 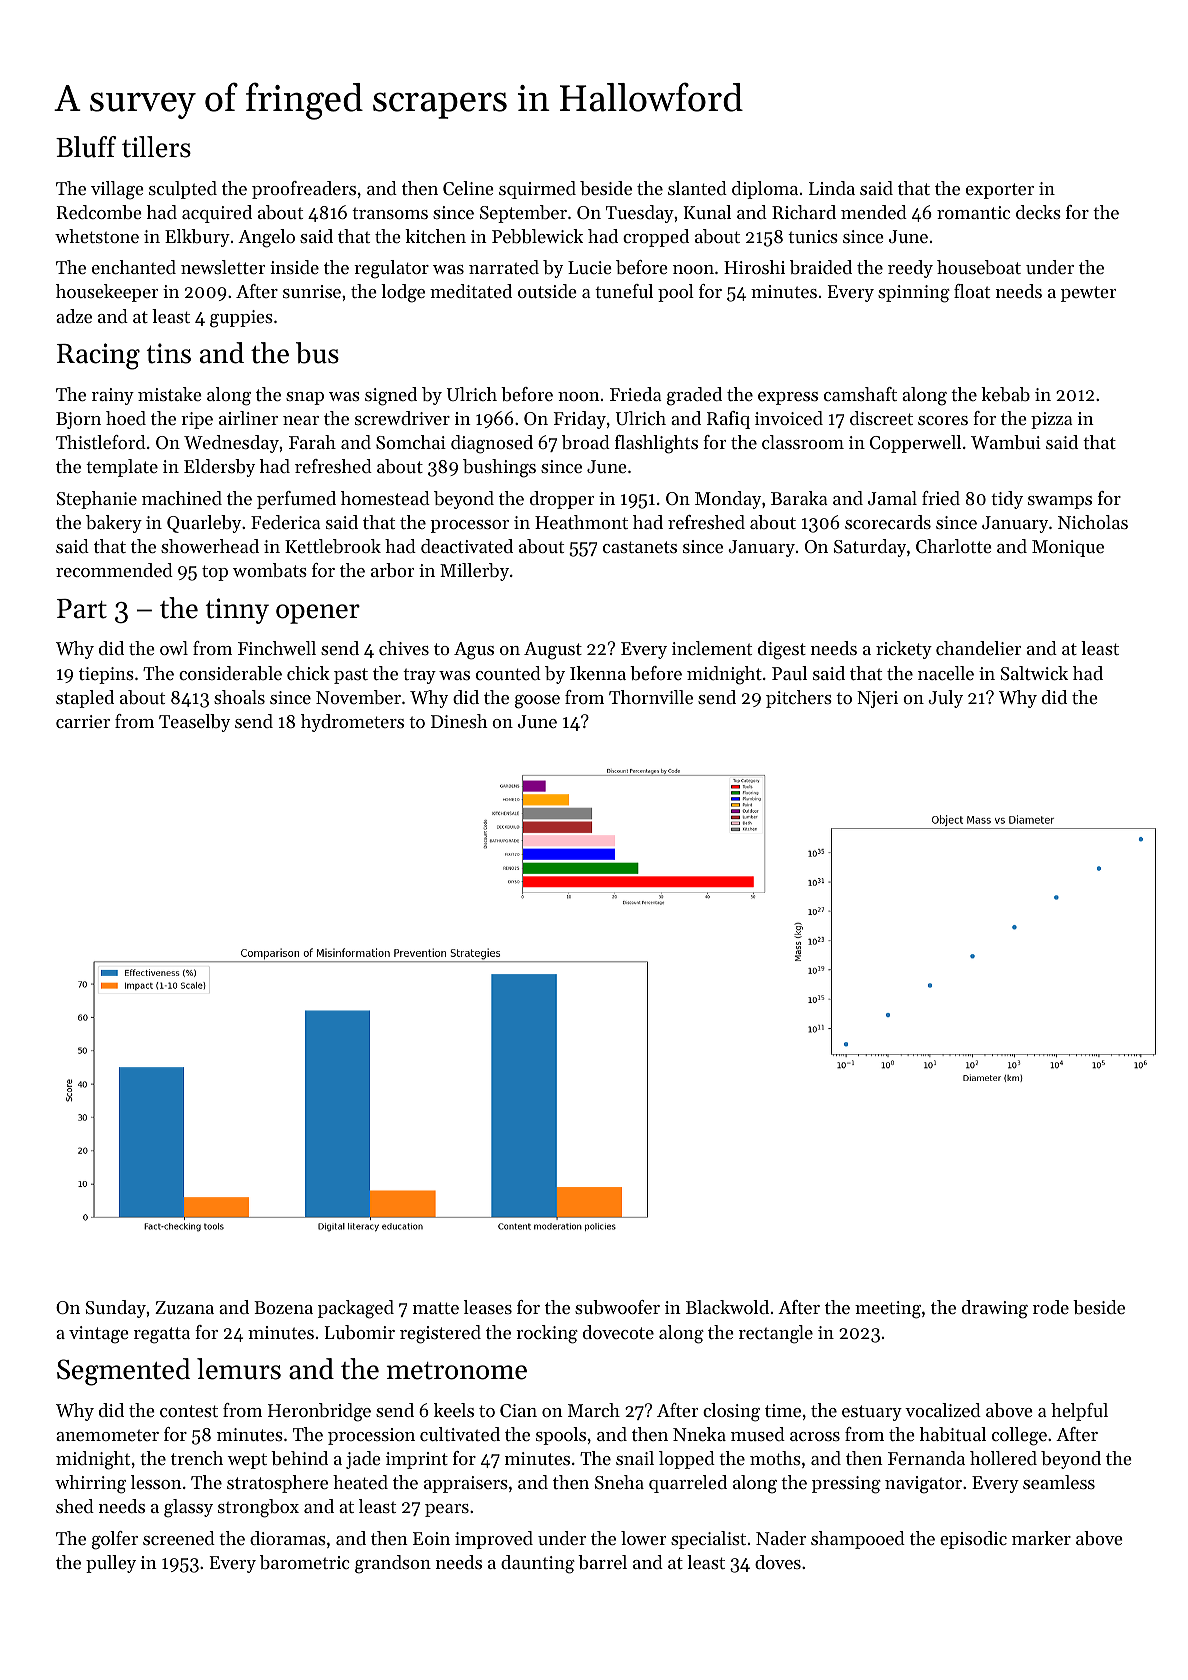 I want to click on Part, so click(x=82, y=609).
